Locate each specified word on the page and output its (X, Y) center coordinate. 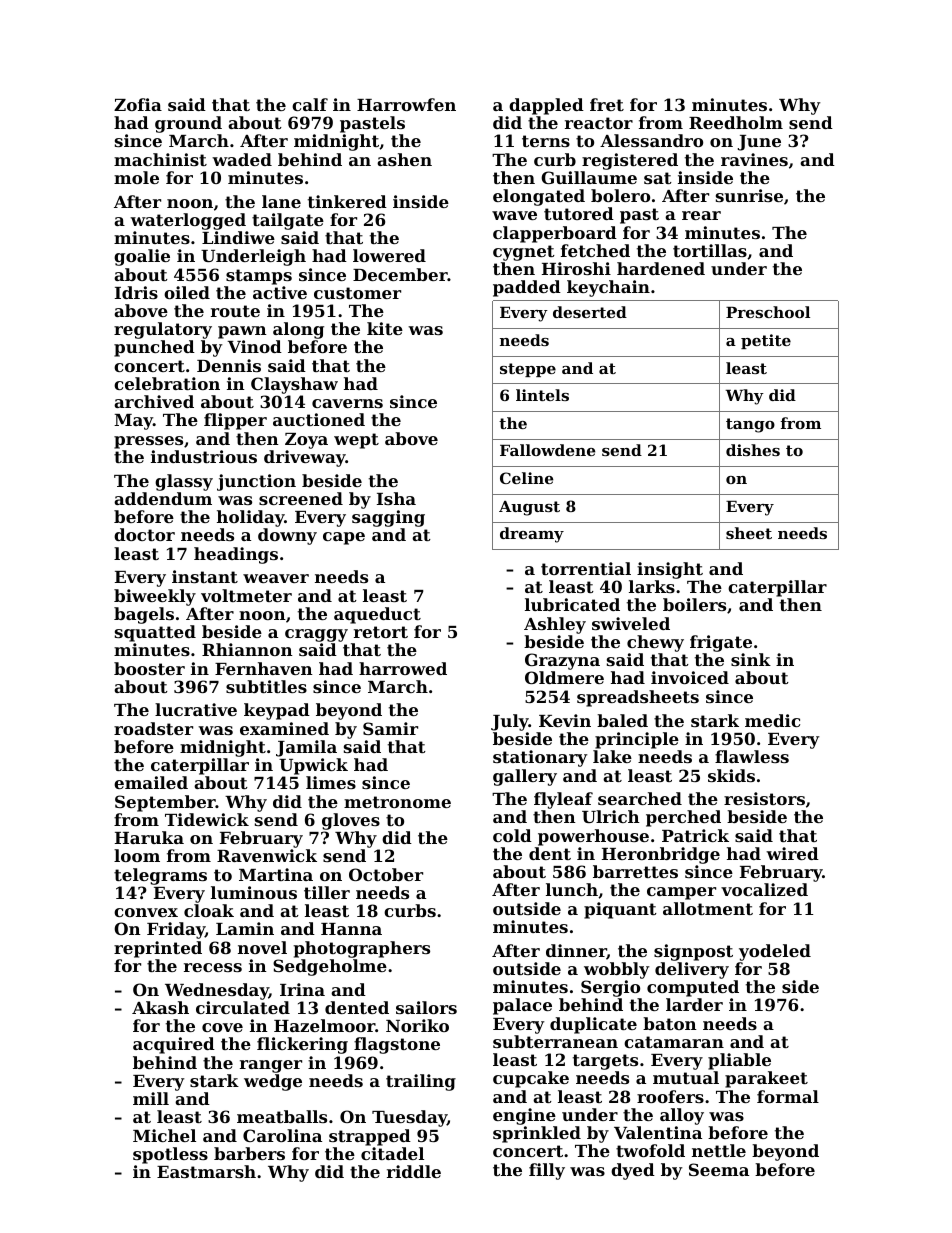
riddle (414, 1171)
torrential (586, 568)
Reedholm (736, 122)
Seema (719, 1169)
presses (148, 442)
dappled (546, 106)
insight (670, 570)
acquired (174, 1045)
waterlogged (188, 221)
